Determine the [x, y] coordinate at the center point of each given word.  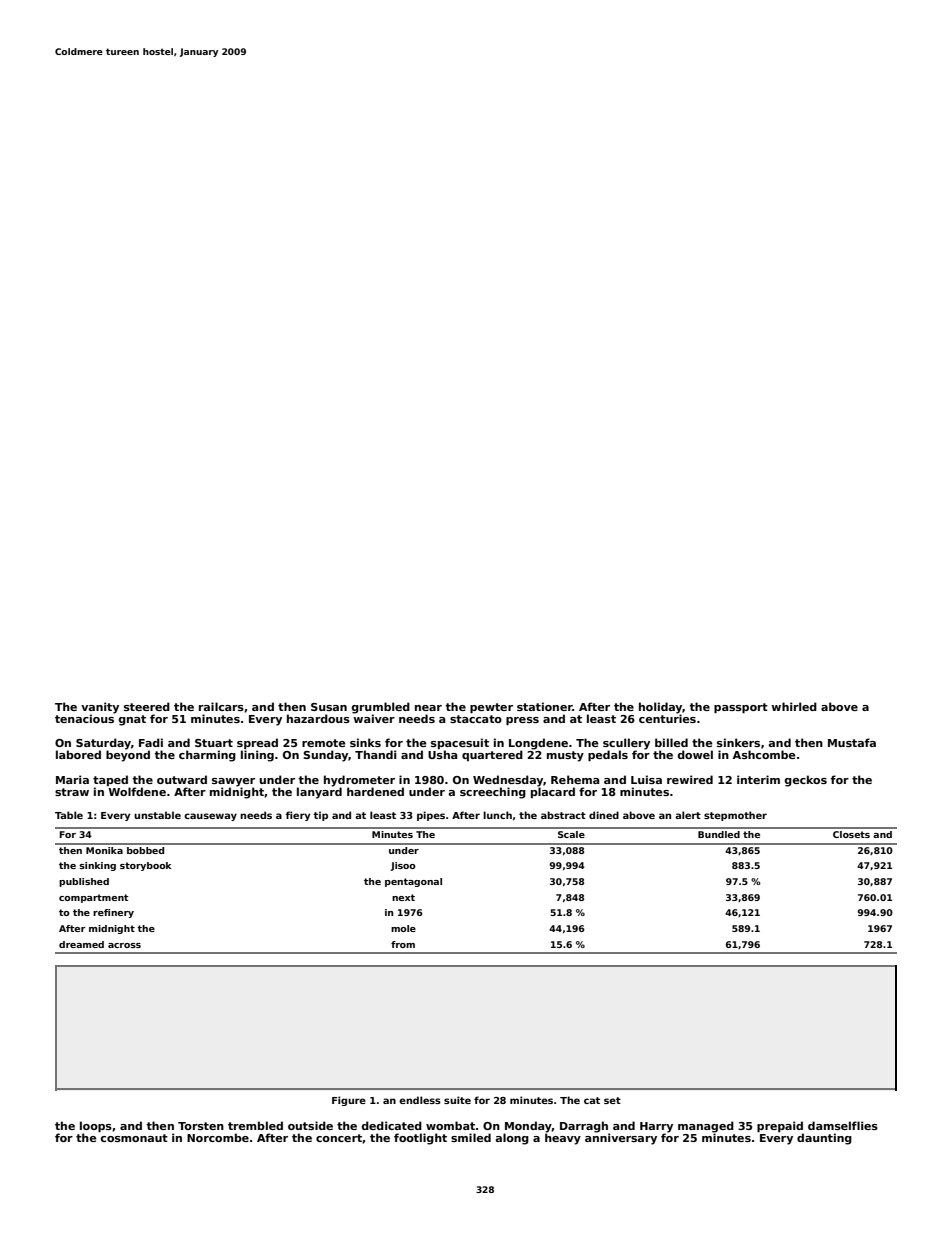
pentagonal [413, 882]
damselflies [843, 1125]
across [124, 945]
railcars [221, 706]
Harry [656, 1127]
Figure [349, 1101]
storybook [146, 866]
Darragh [584, 1127]
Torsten [201, 1126]
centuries [667, 718]
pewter [491, 708]
